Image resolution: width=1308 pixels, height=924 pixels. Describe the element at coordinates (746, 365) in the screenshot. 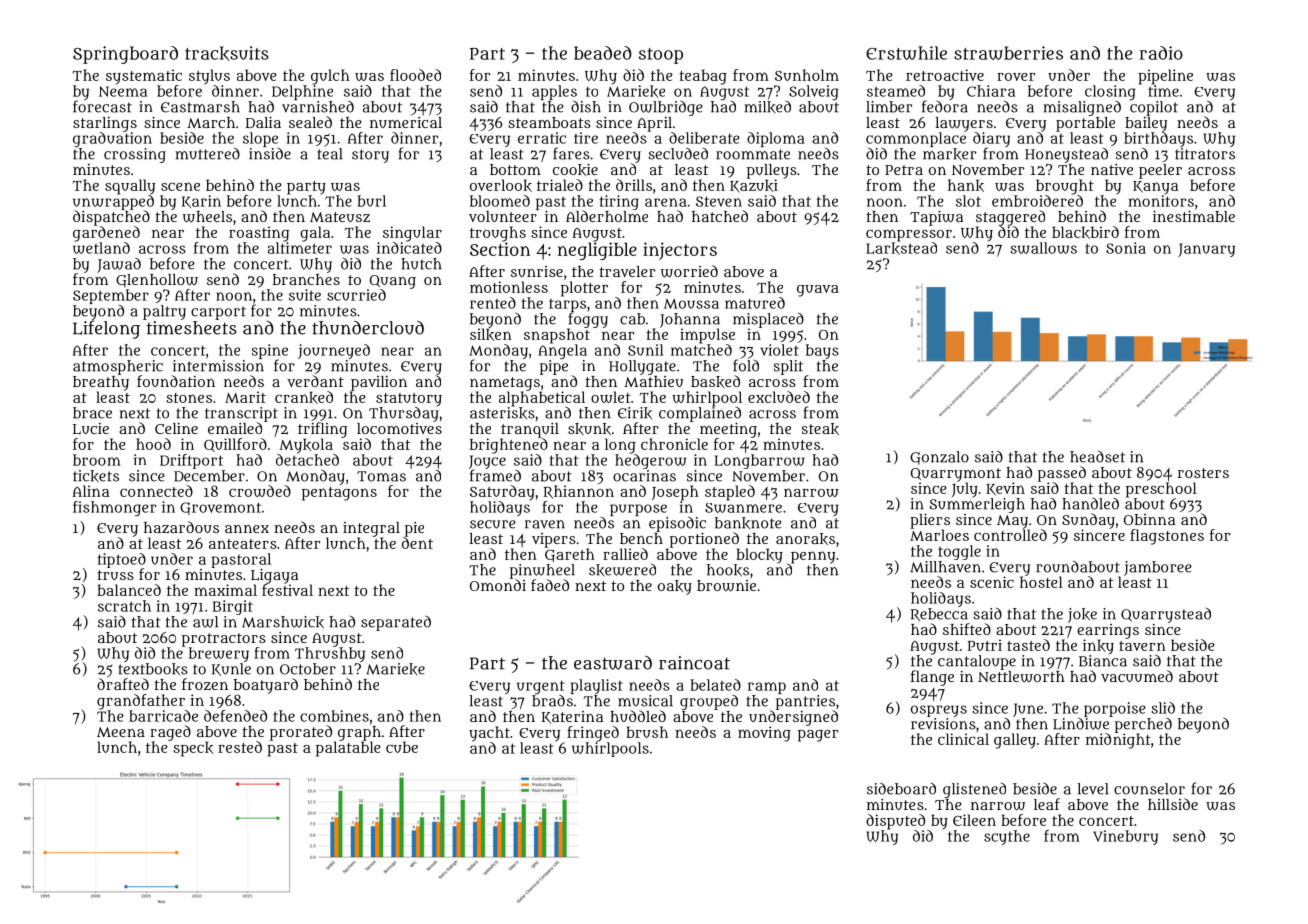

I see `fold` at that location.
